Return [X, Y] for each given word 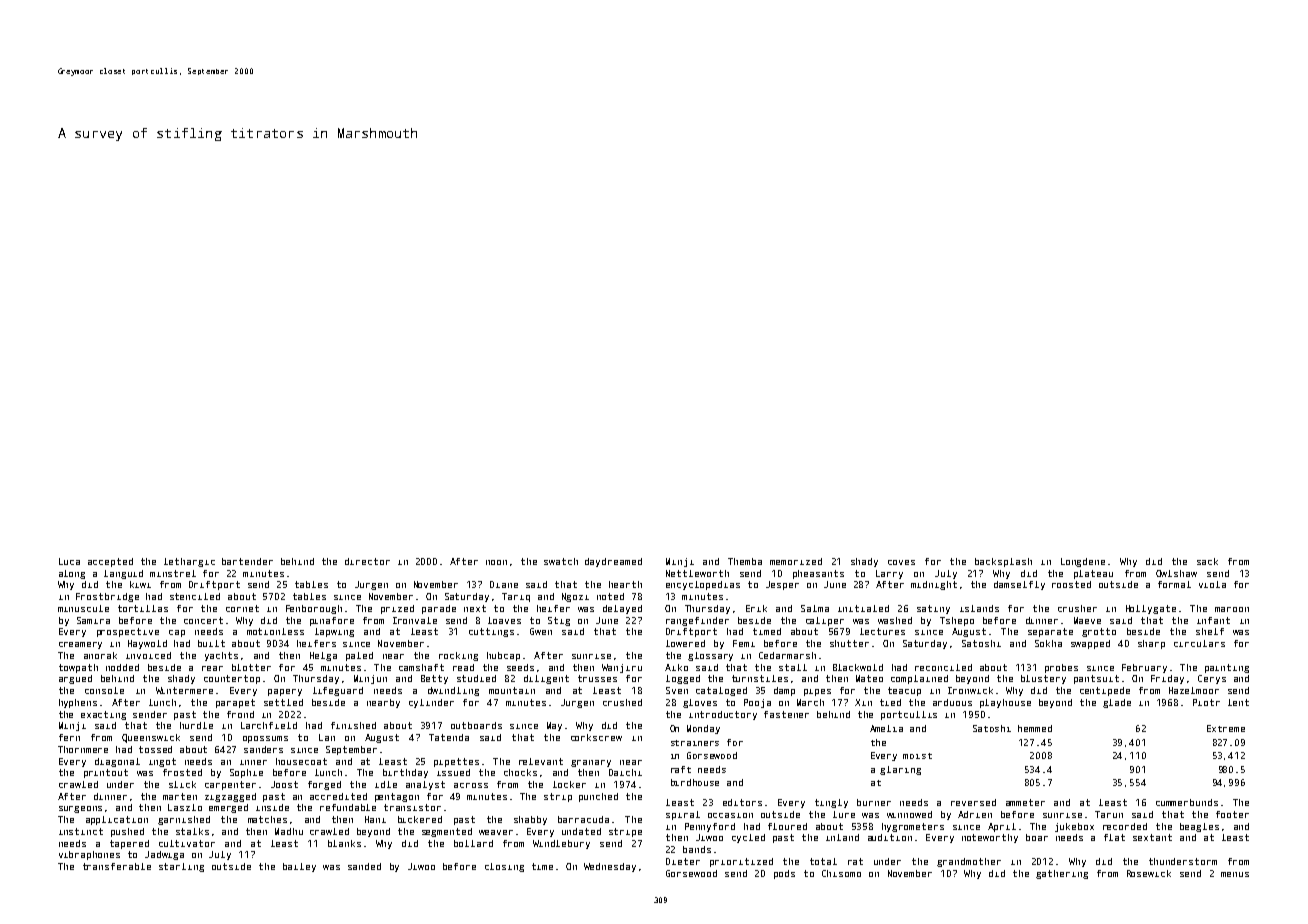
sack [1207, 561]
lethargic [189, 562]
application [117, 820]
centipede [1105, 691]
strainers [695, 743]
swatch [561, 561]
